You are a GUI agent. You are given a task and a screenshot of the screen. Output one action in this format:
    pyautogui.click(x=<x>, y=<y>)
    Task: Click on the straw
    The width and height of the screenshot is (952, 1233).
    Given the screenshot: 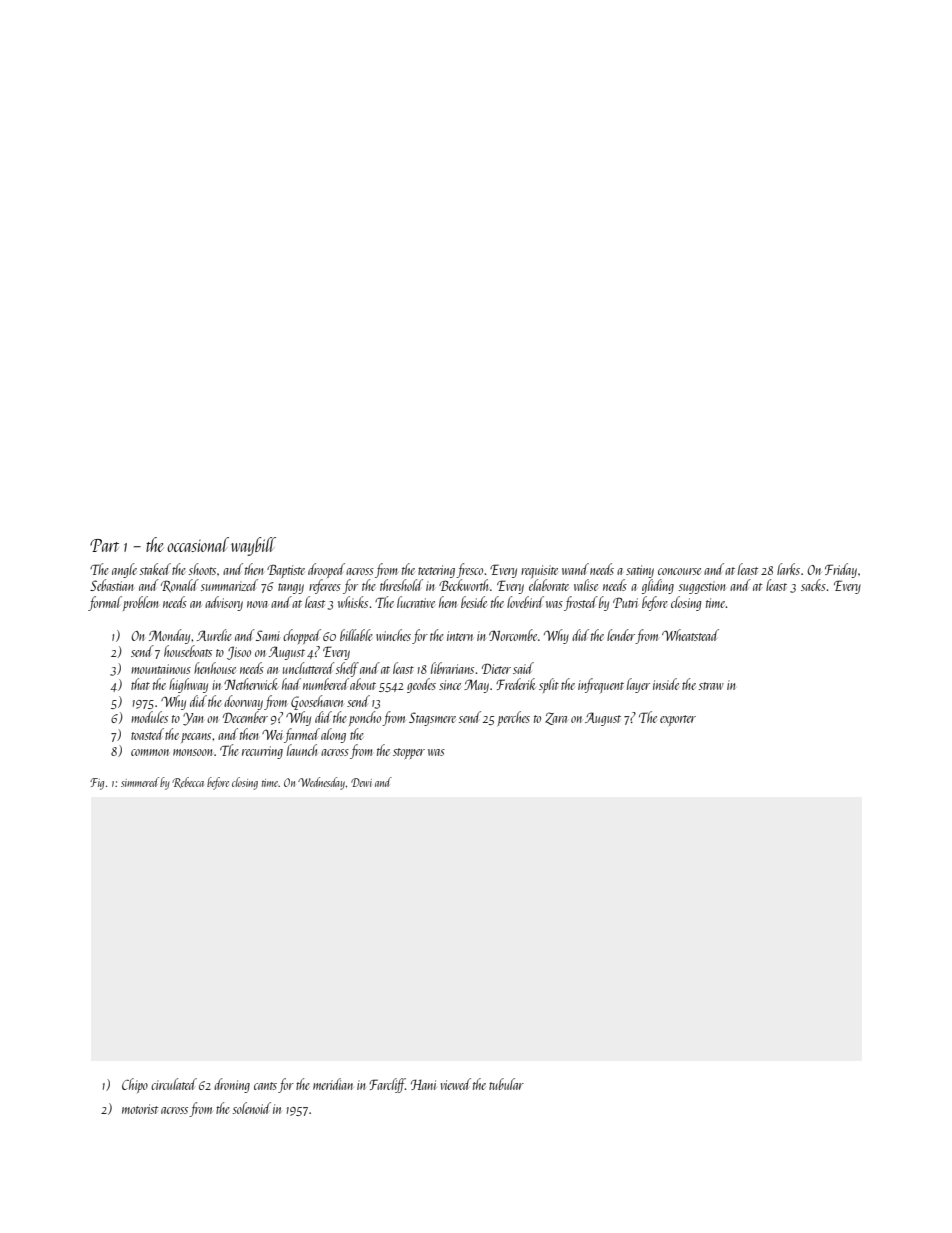 What is the action you would take?
    pyautogui.click(x=711, y=686)
